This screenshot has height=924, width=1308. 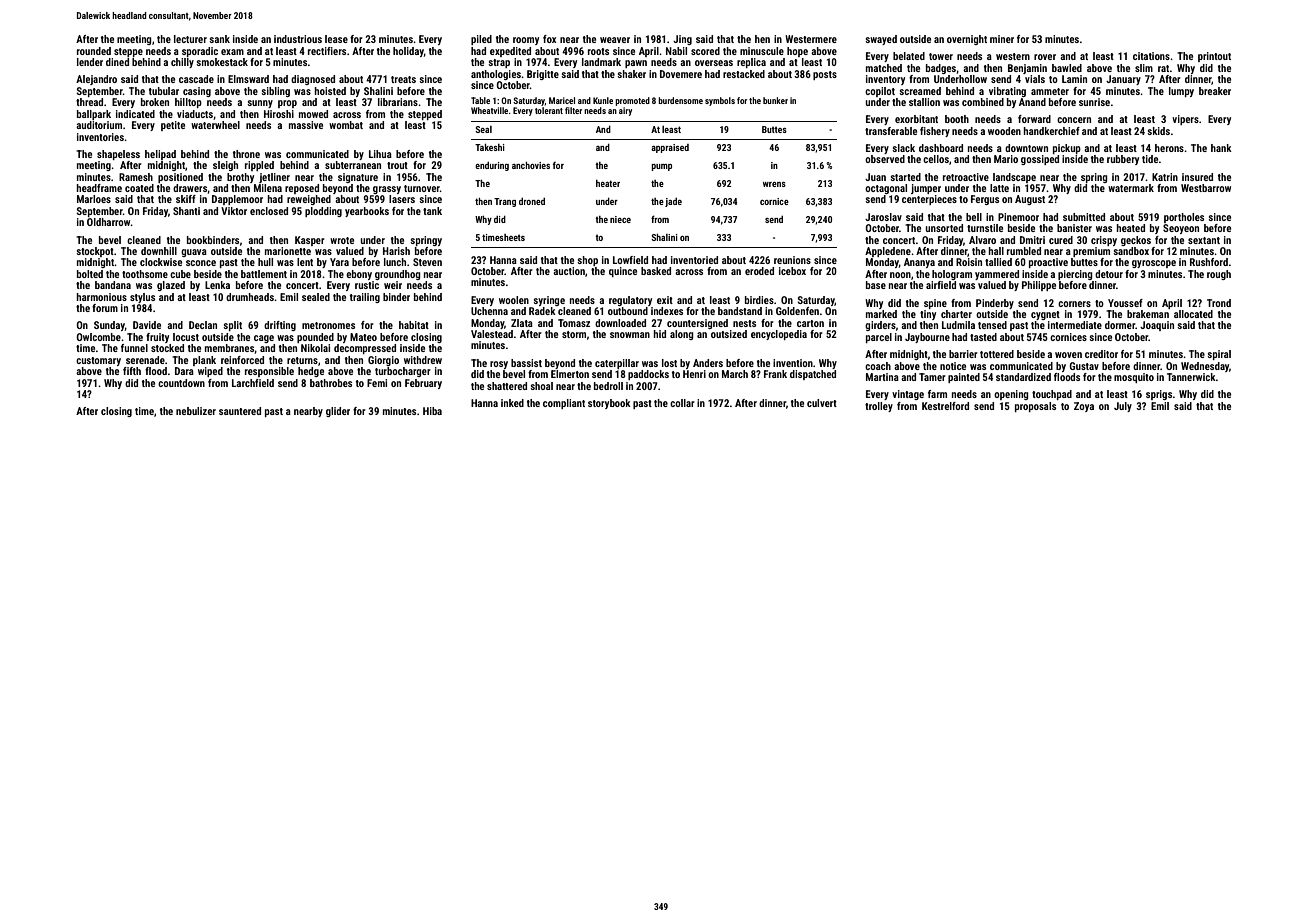 What do you see at coordinates (670, 148) in the screenshot?
I see `appraised` at bounding box center [670, 148].
